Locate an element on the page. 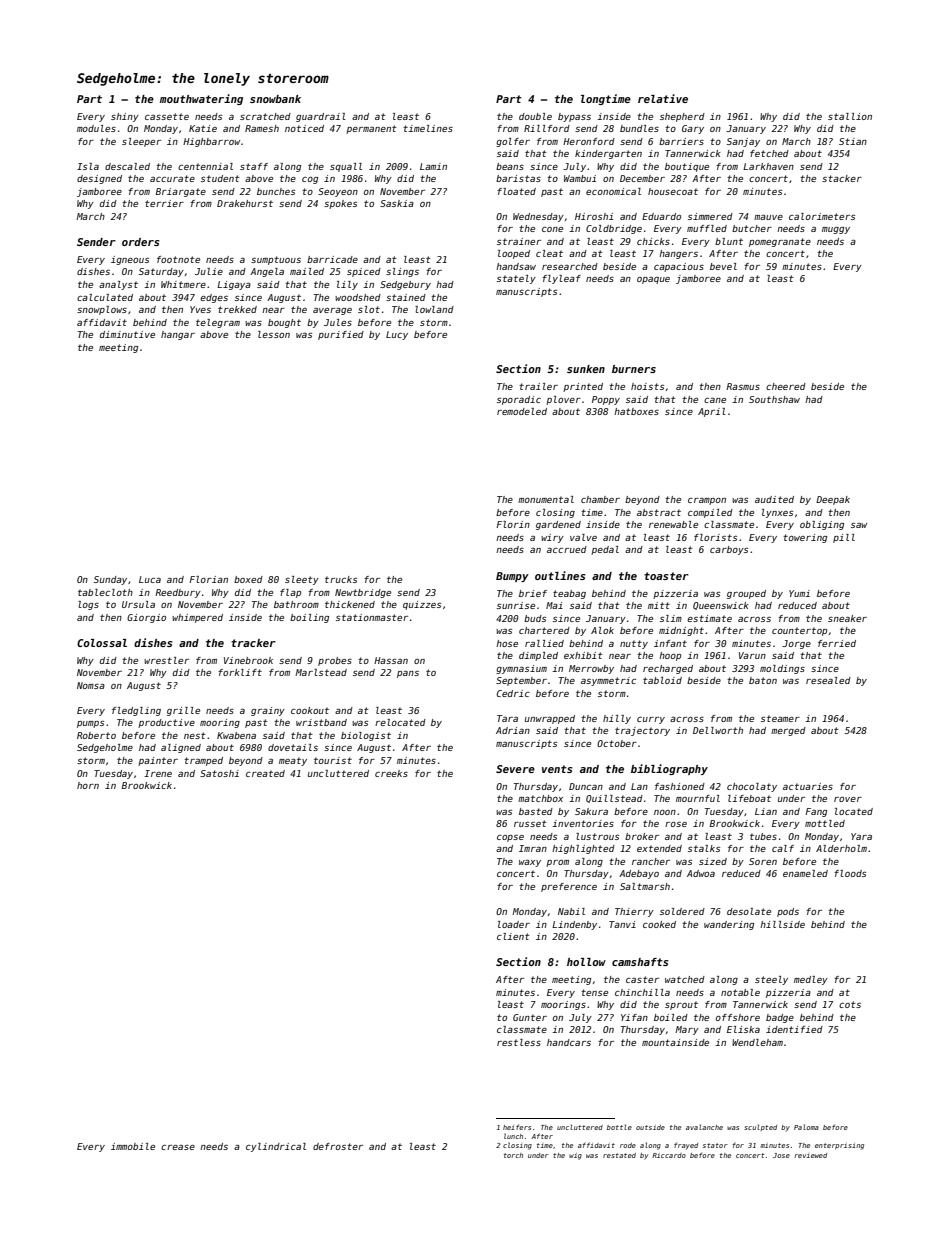 The width and height of the image is (952, 1233). Gunter is located at coordinates (530, 1017).
